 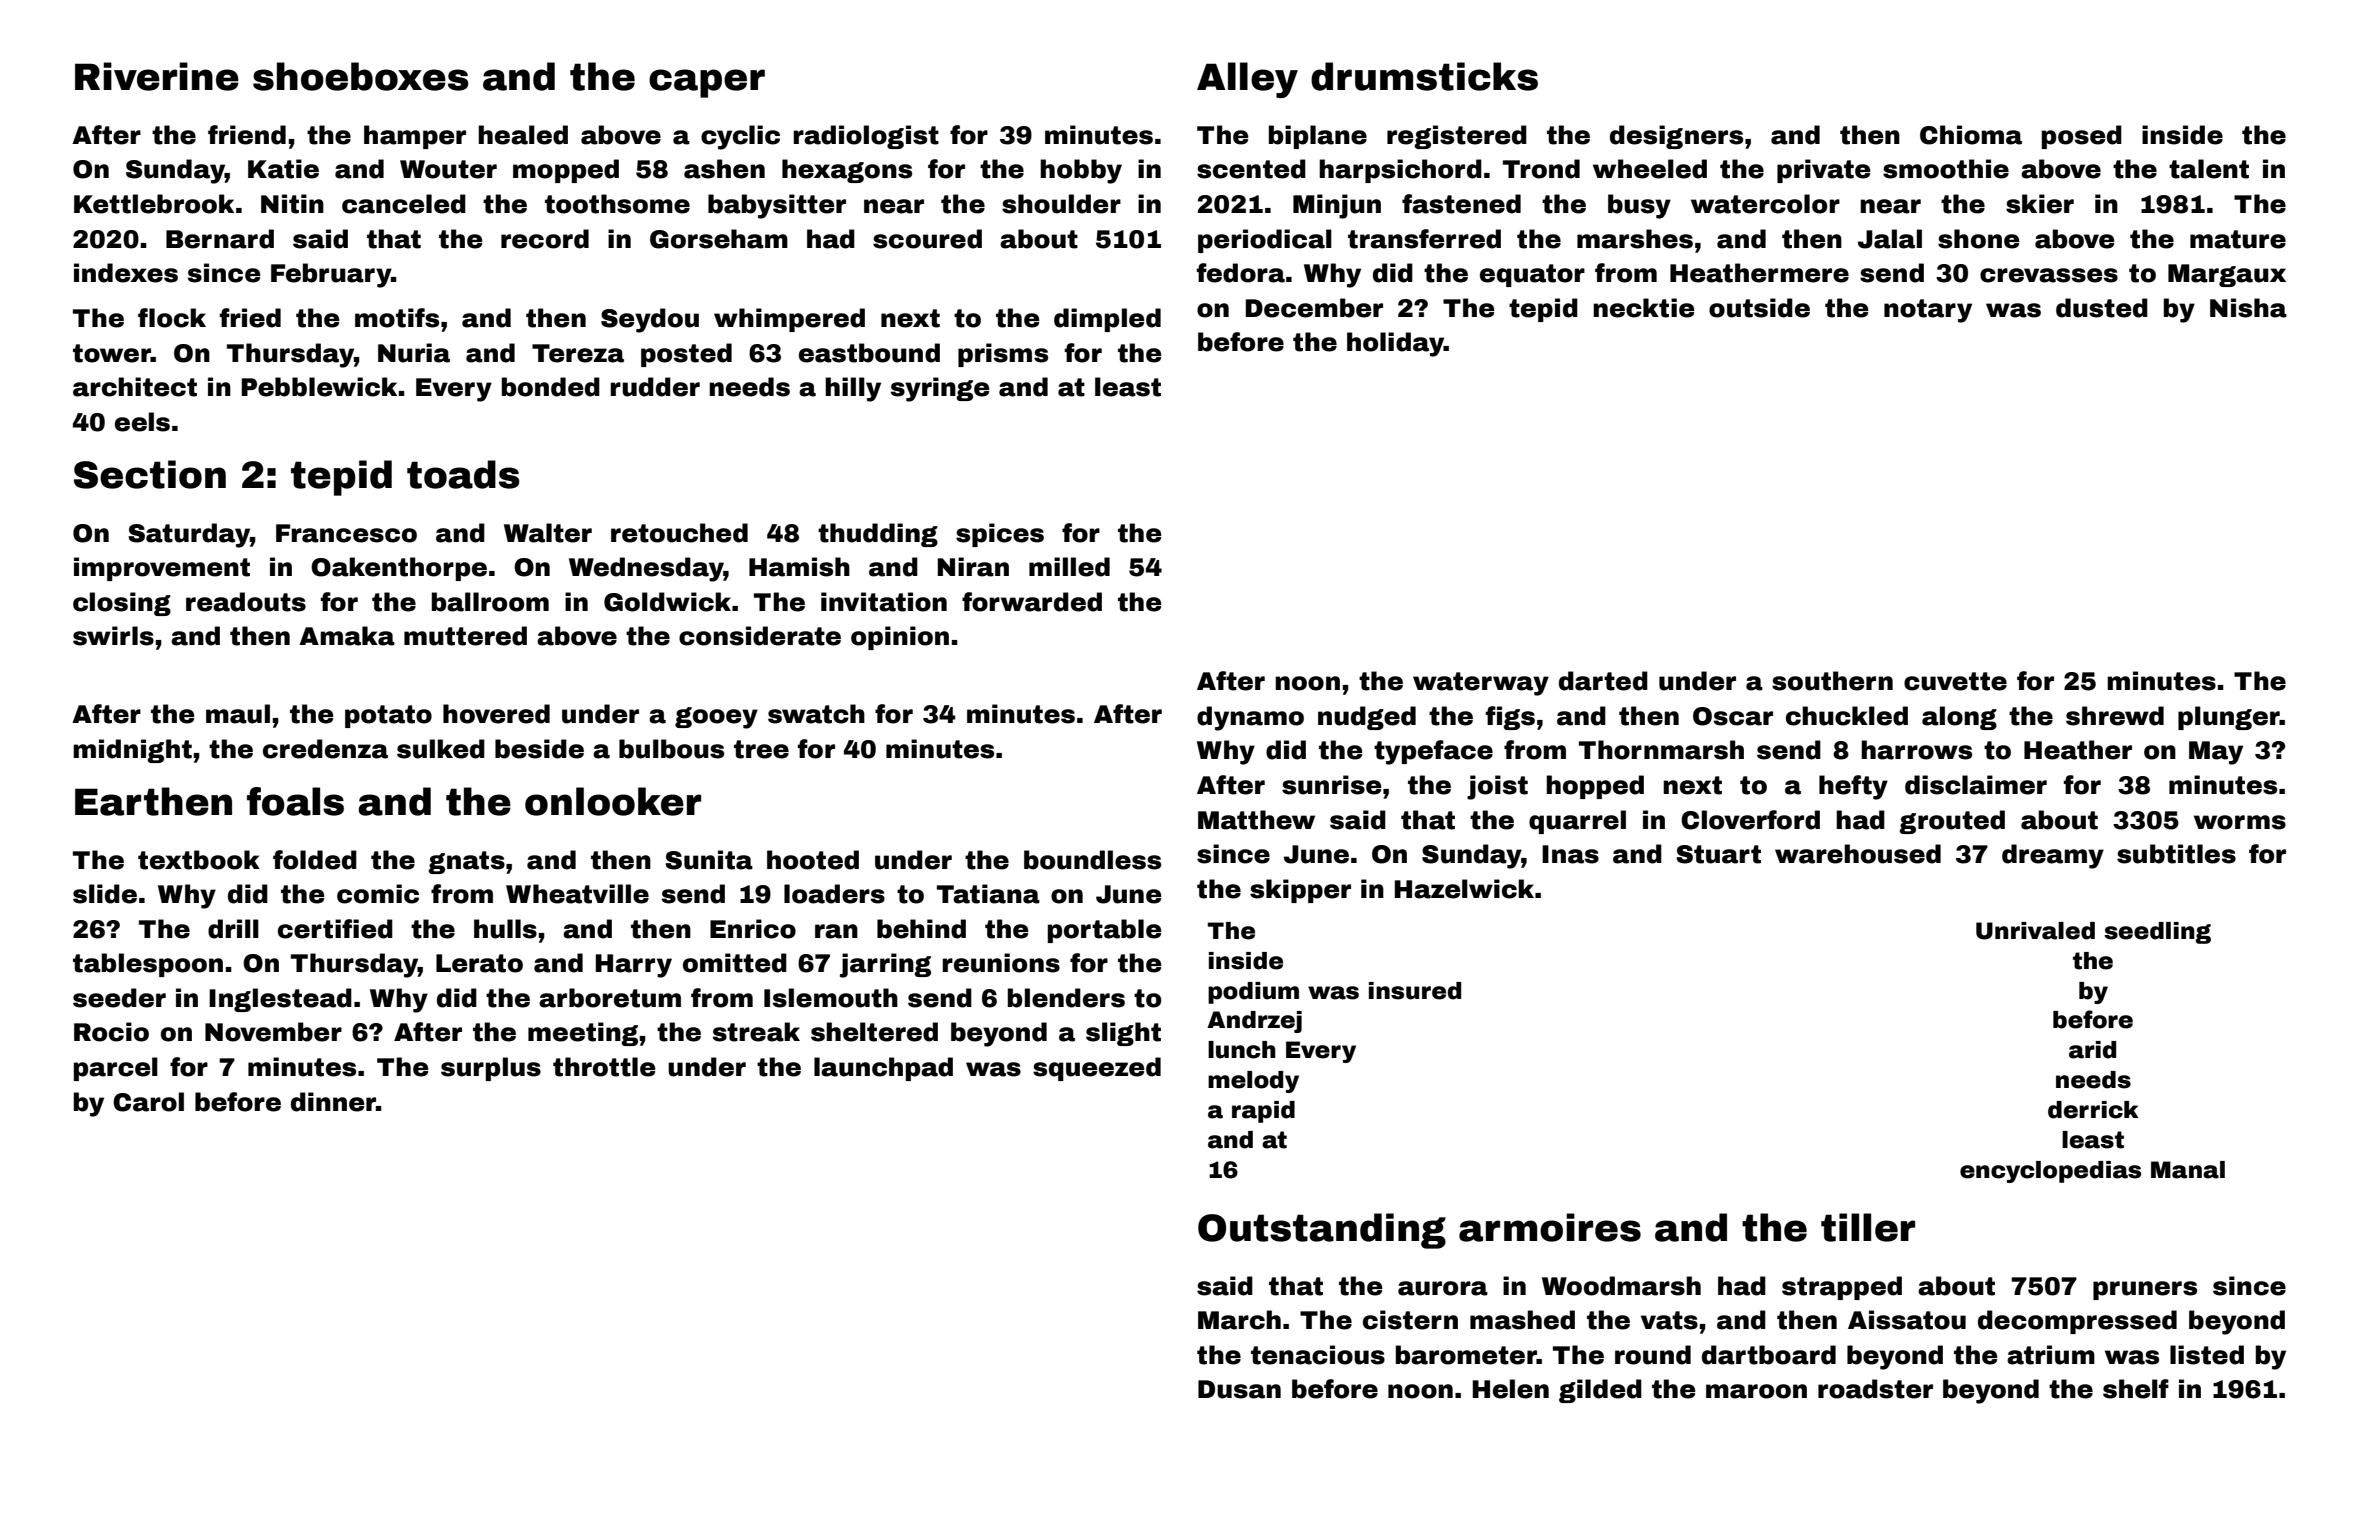 What do you see at coordinates (1395, 344) in the screenshot?
I see `holiday` at bounding box center [1395, 344].
